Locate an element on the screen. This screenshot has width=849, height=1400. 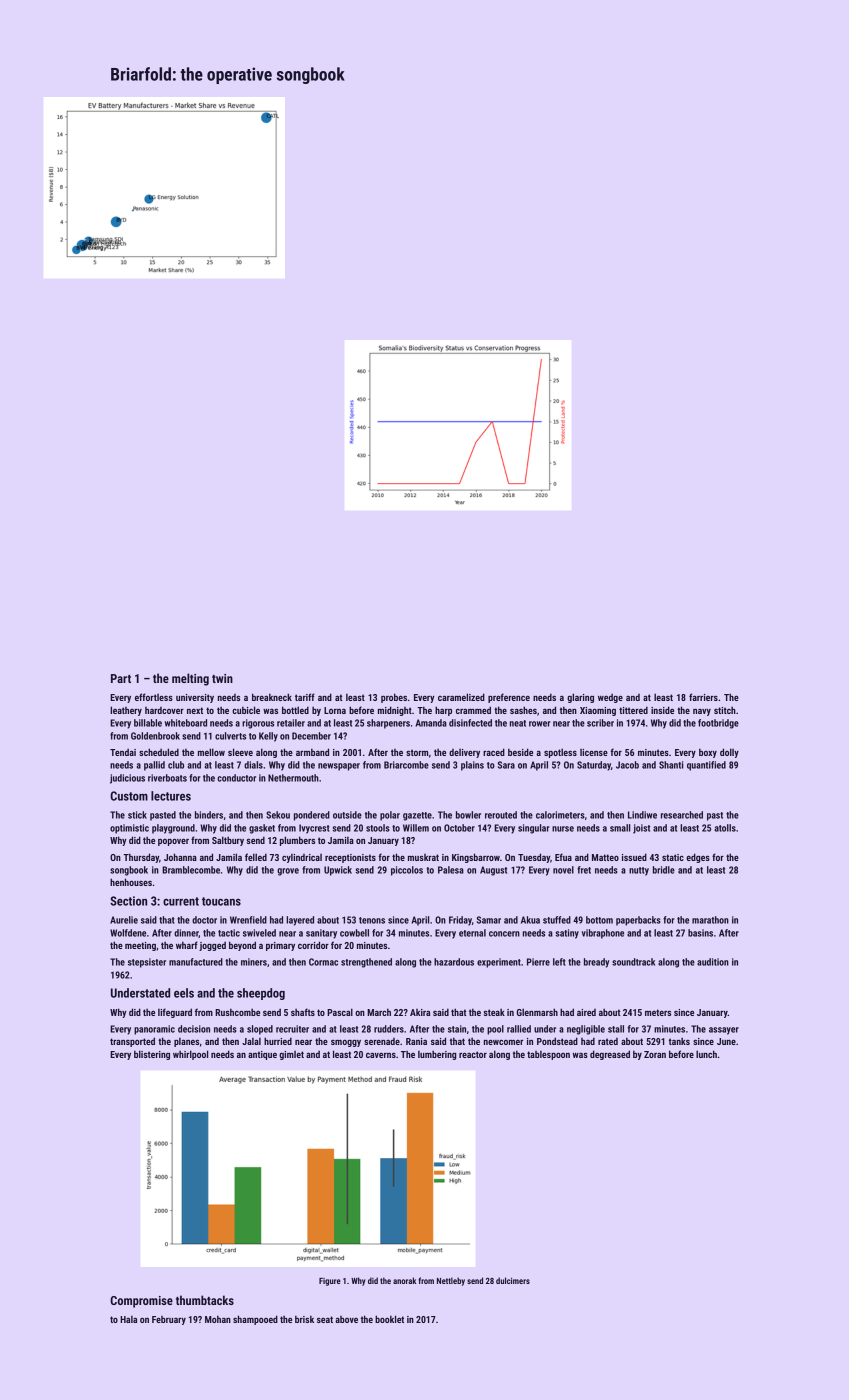
tenons is located at coordinates (372, 920).
